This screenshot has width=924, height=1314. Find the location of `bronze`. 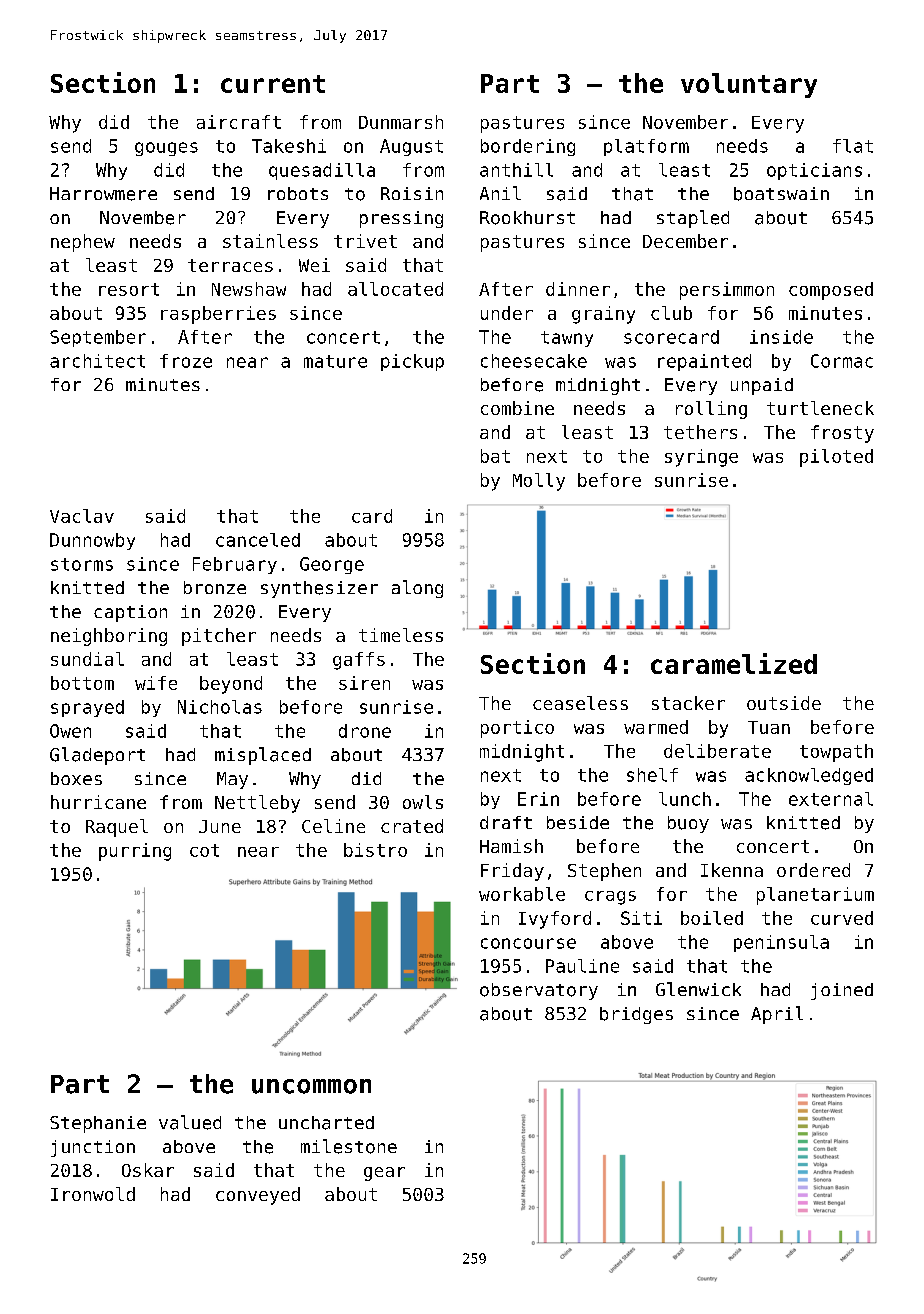

bronze is located at coordinates (215, 587).
